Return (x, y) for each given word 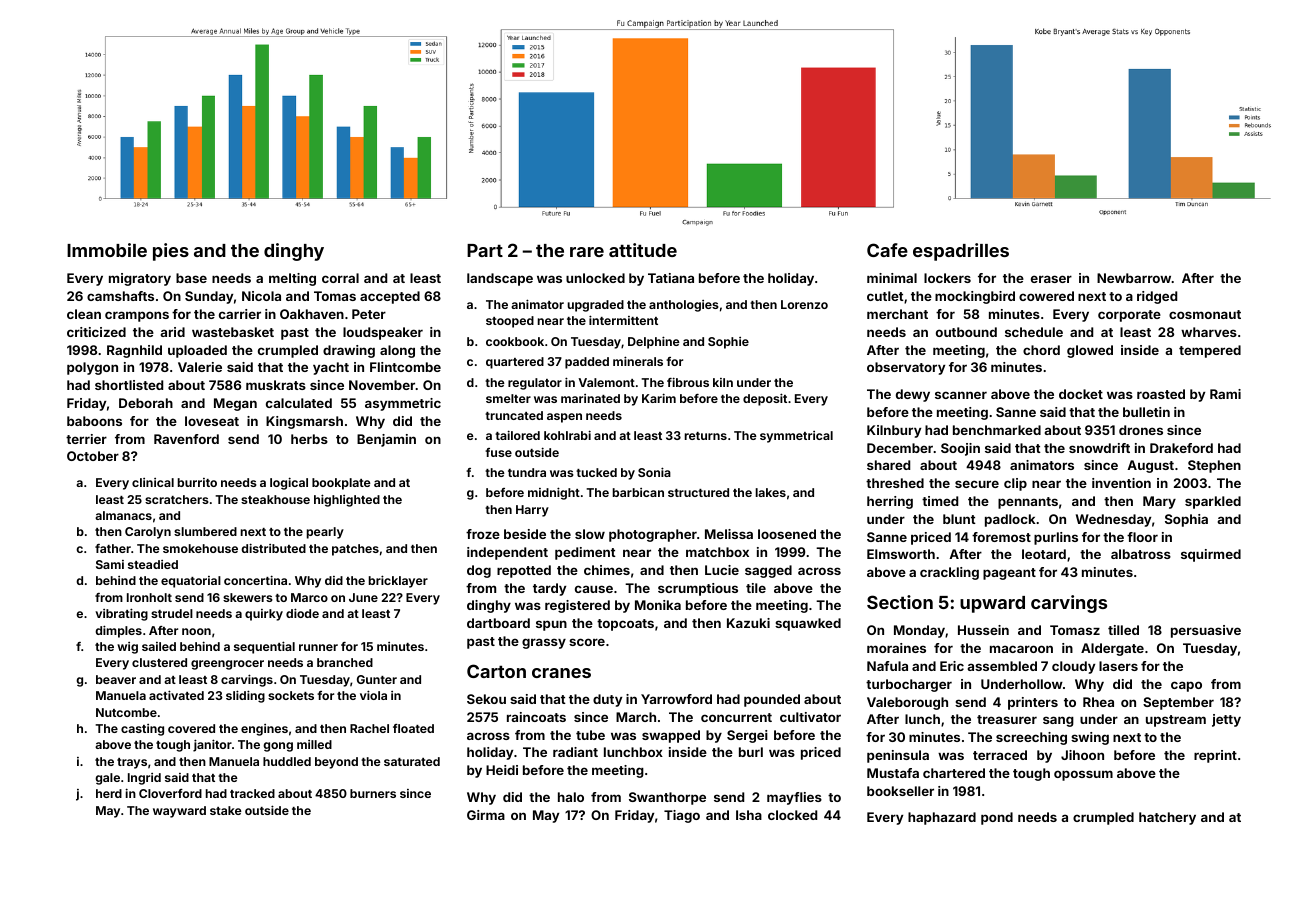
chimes (607, 570)
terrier (86, 439)
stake (226, 810)
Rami (1225, 394)
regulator (535, 384)
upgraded (596, 306)
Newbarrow (1134, 278)
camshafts (120, 296)
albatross (1141, 554)
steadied (153, 564)
